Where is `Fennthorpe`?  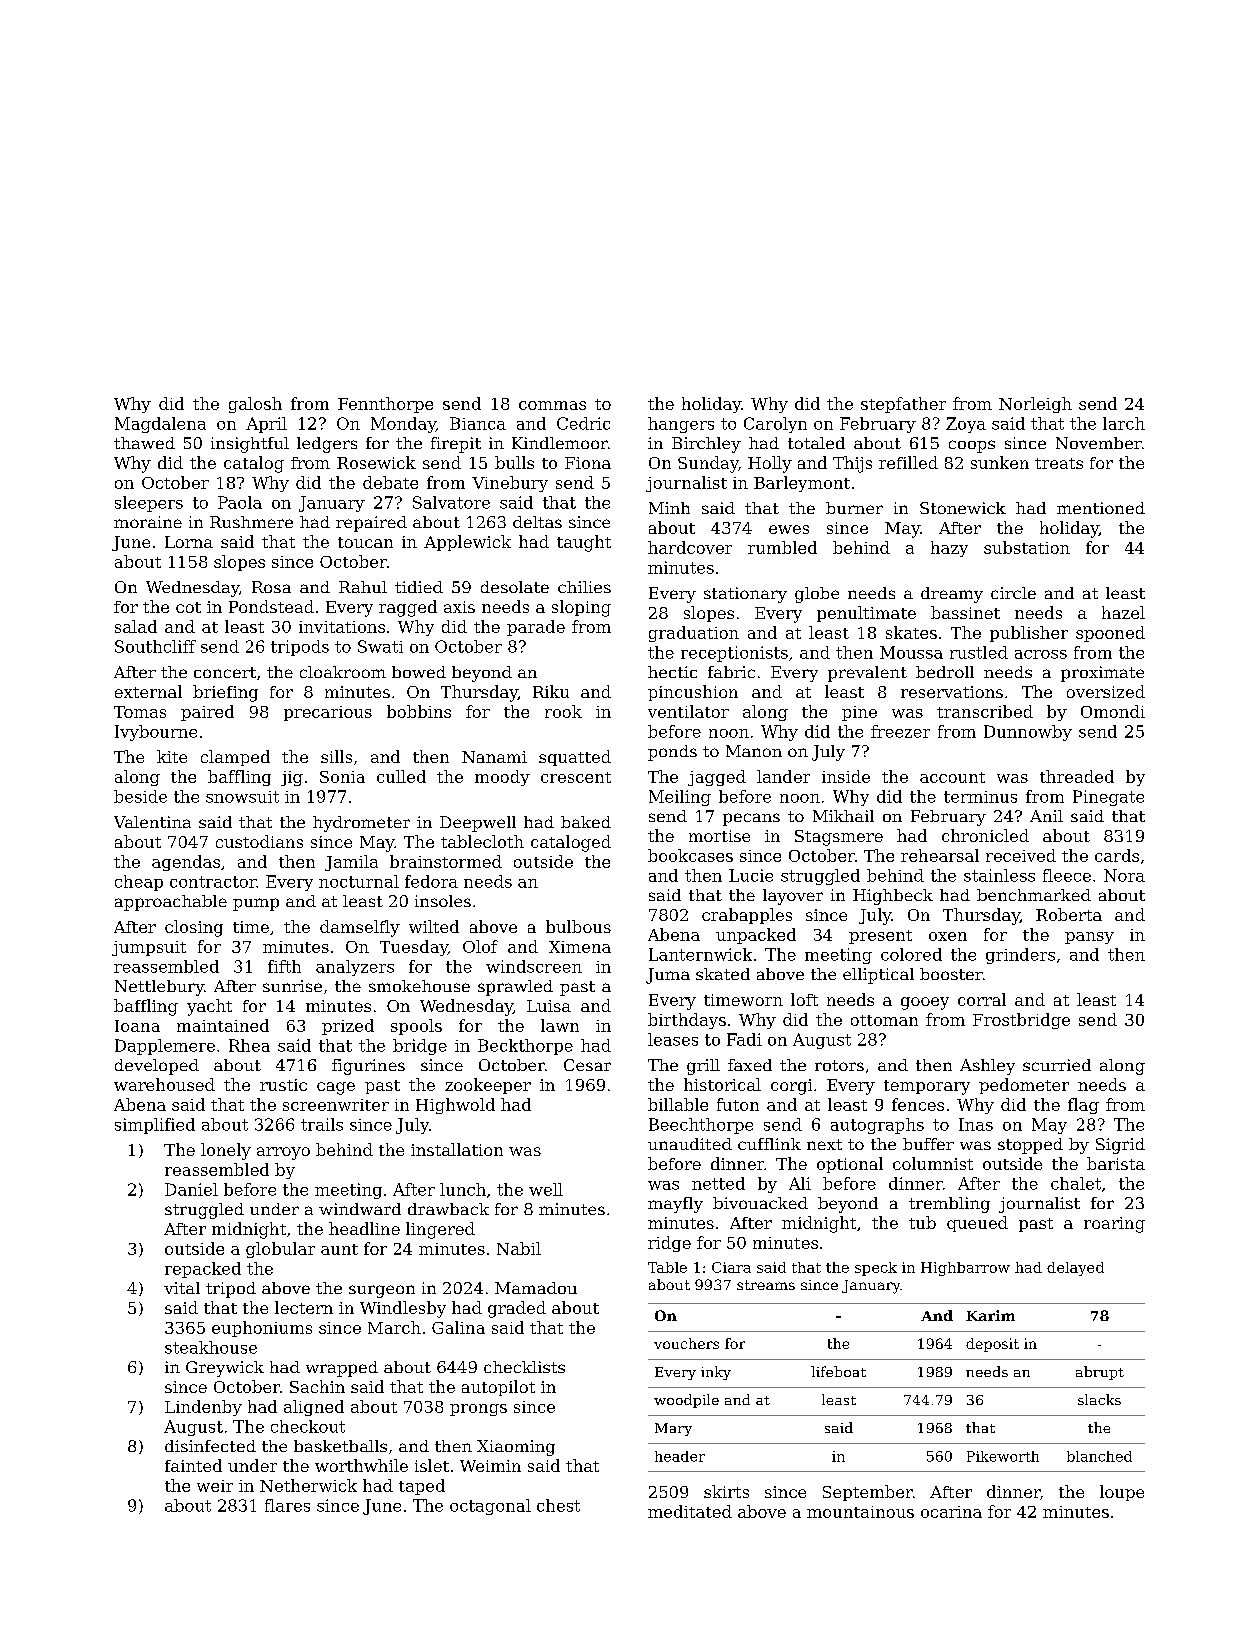 Fennthorpe is located at coordinates (385, 405).
